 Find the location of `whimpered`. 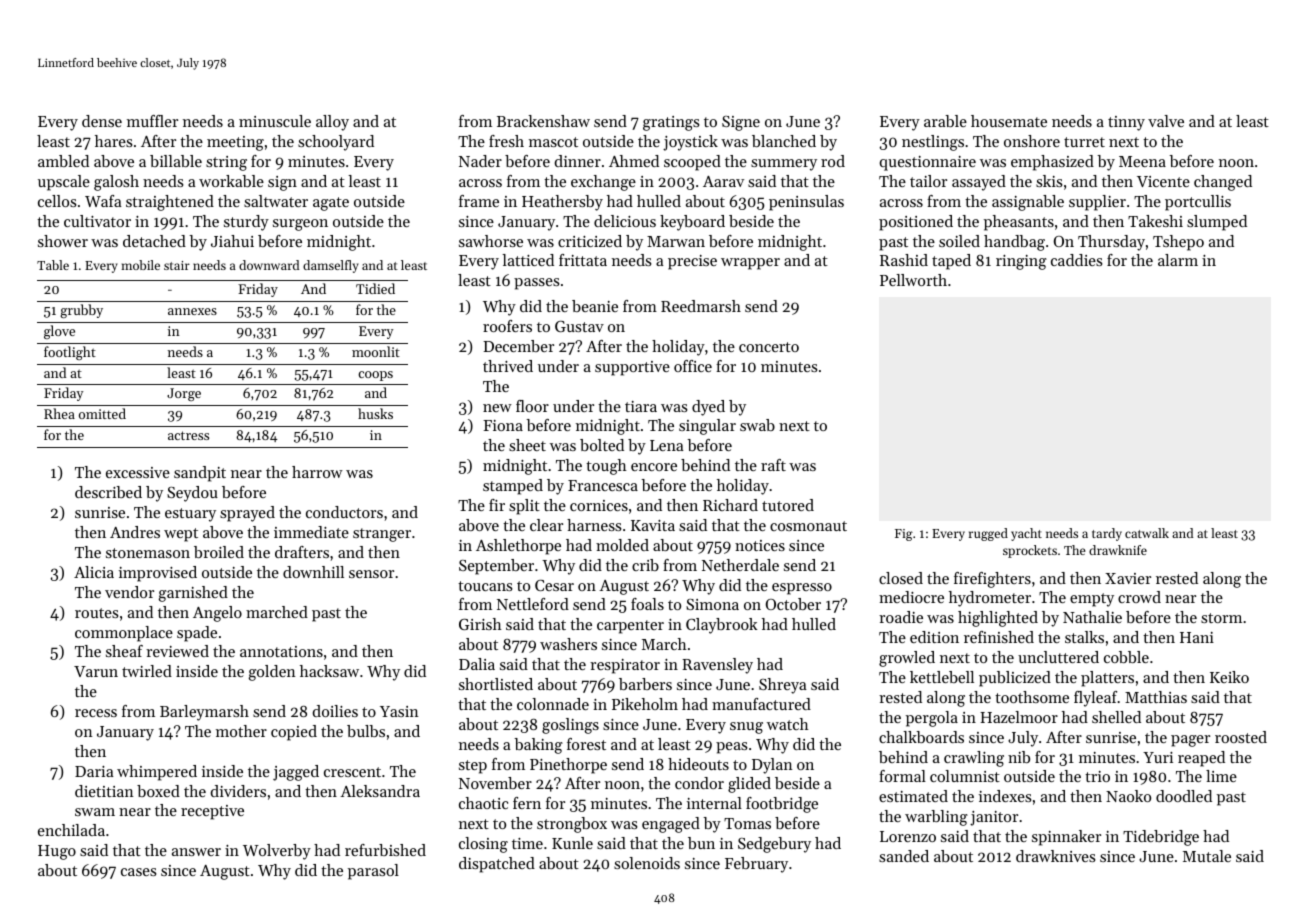

whimpered is located at coordinates (157, 773).
